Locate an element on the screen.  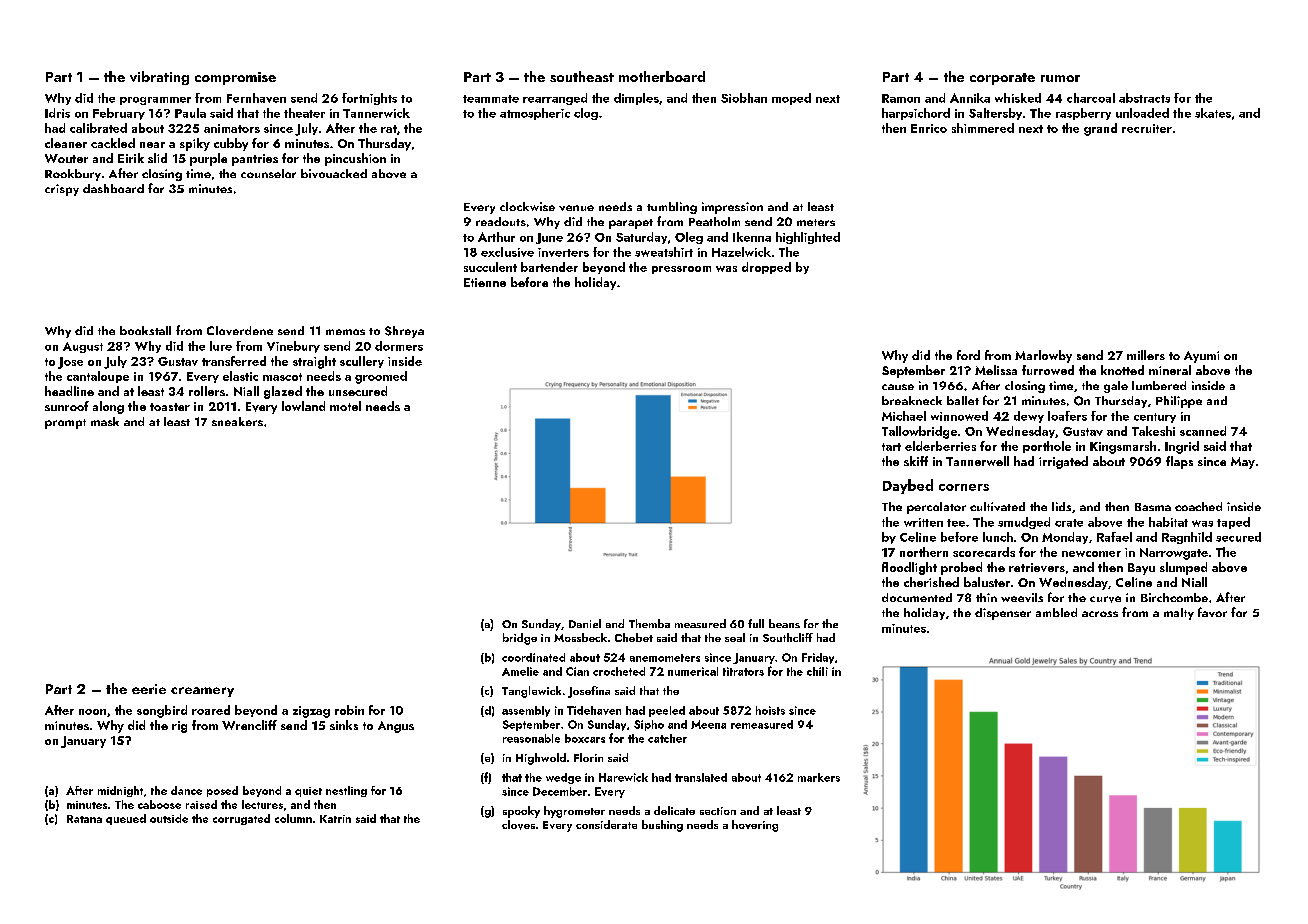
favor is located at coordinates (1212, 612).
